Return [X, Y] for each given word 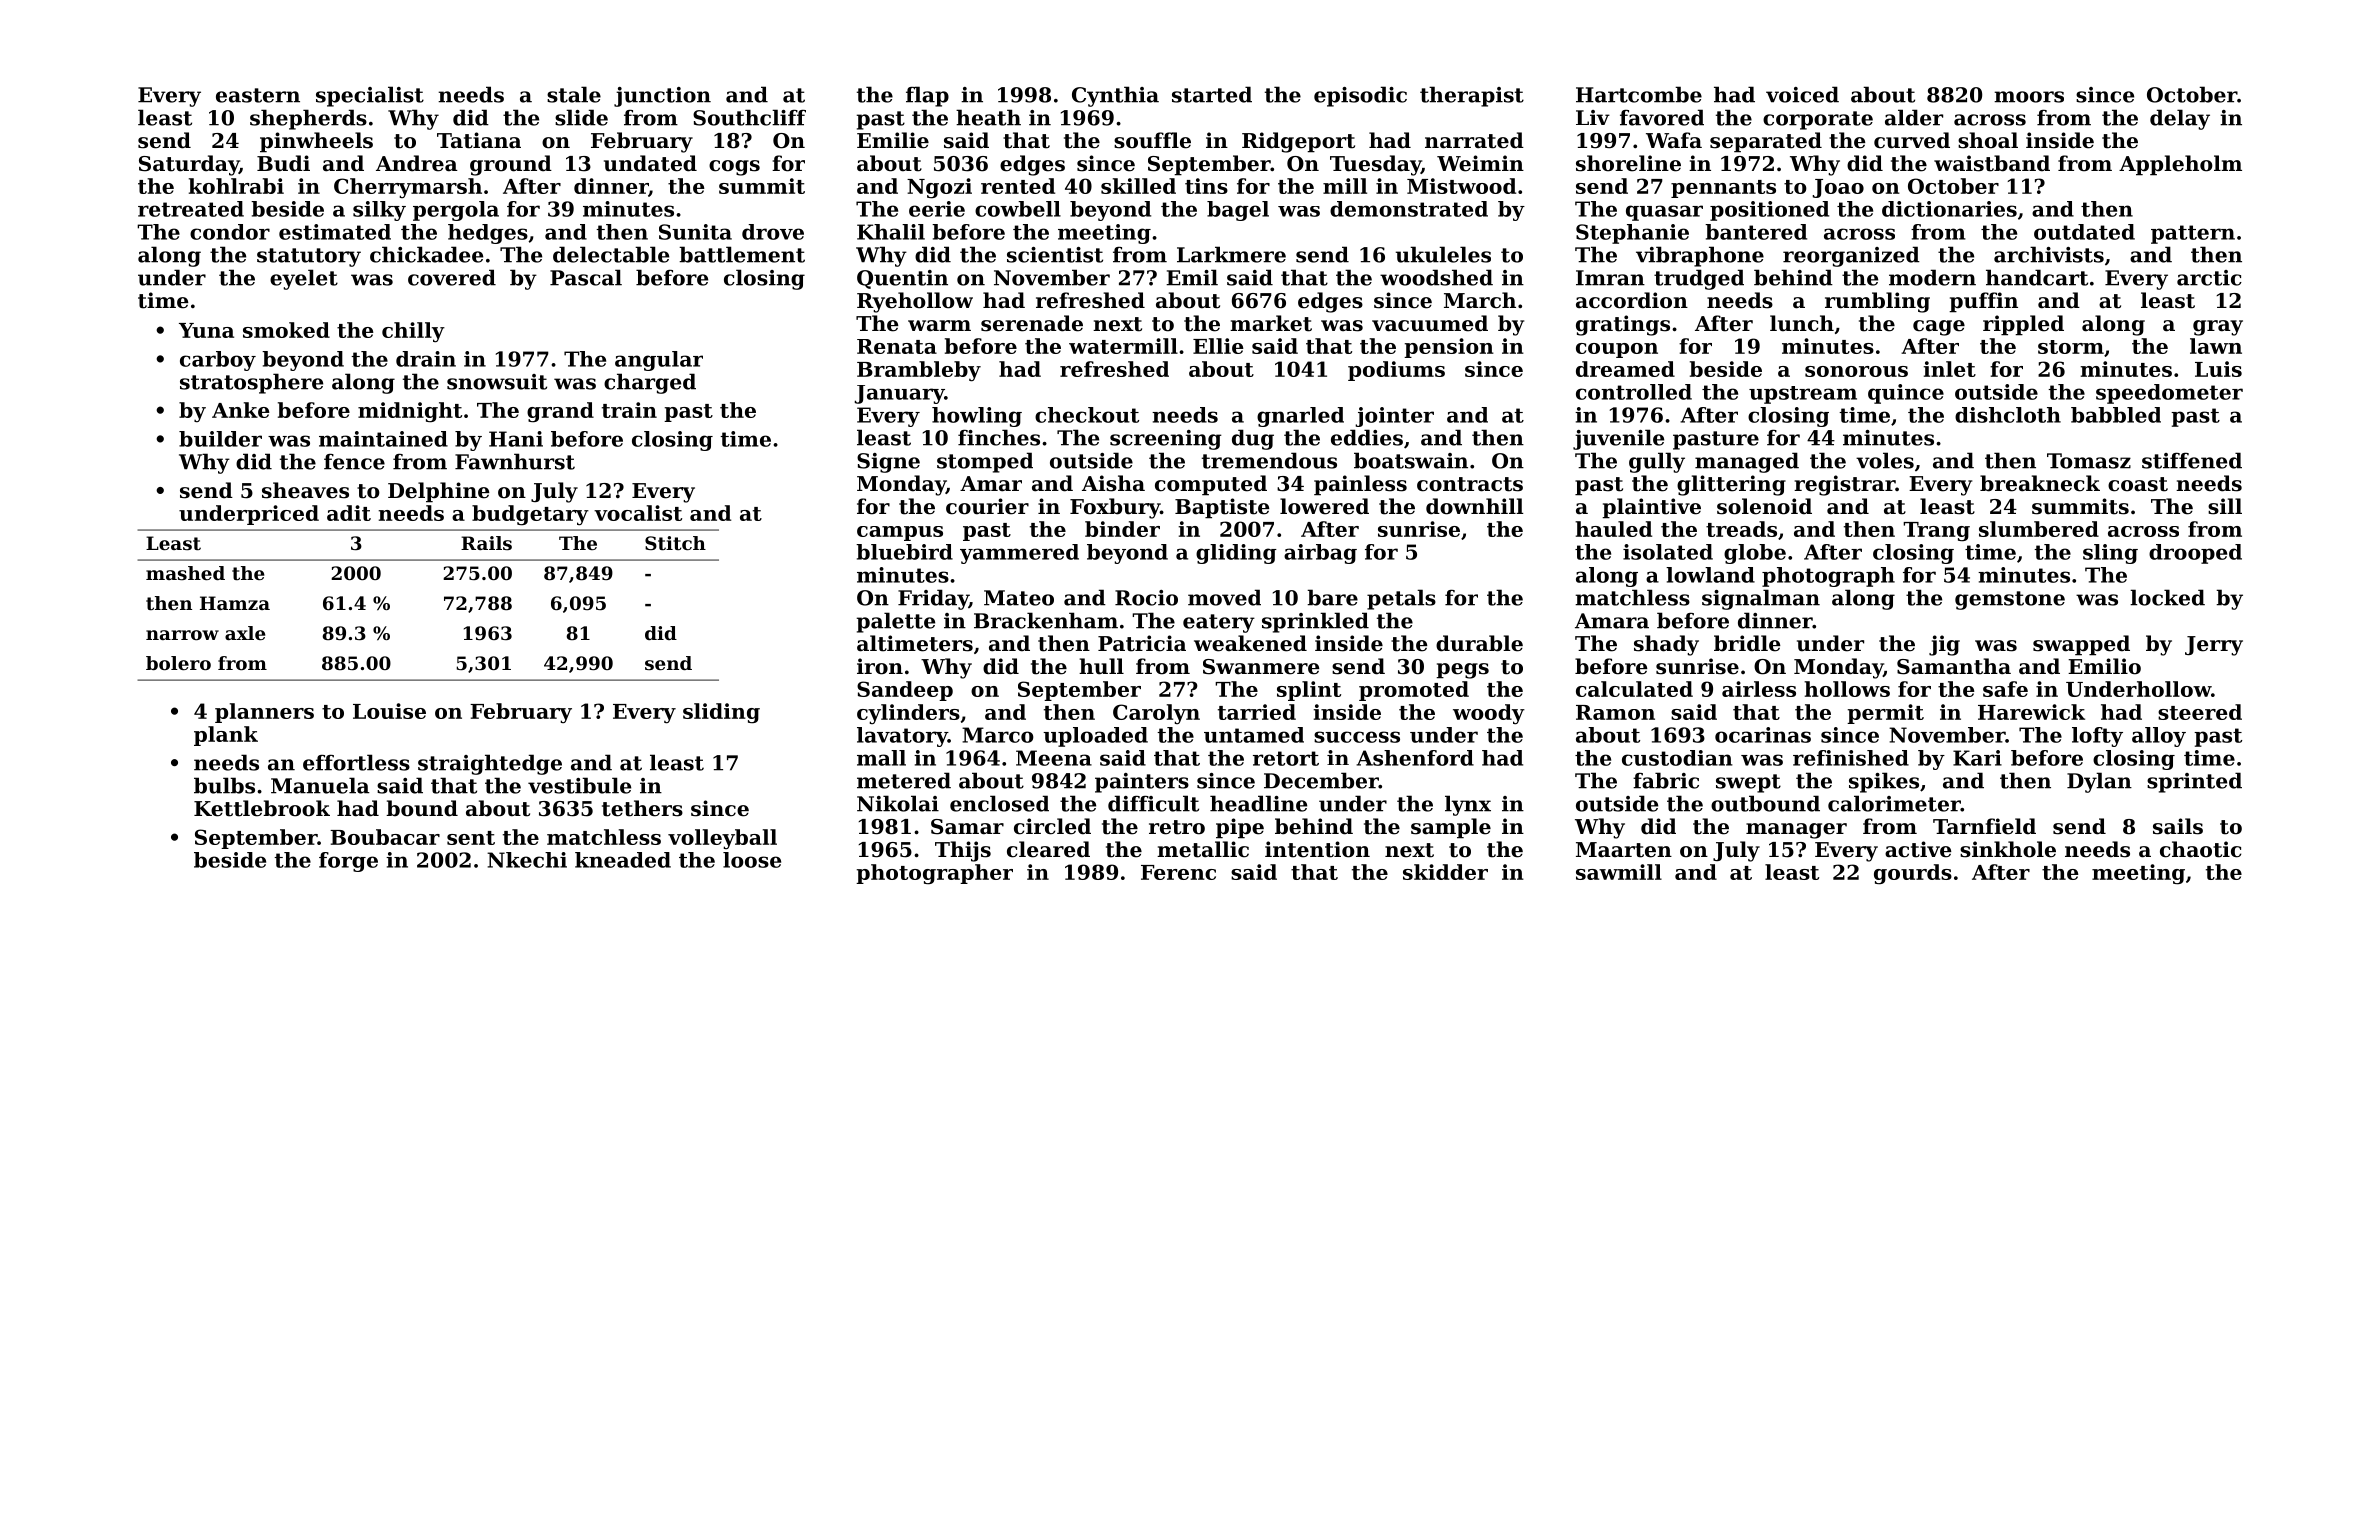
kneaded [623, 860]
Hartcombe [1639, 94]
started [1212, 94]
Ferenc [1178, 872]
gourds [1913, 874]
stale [574, 94]
